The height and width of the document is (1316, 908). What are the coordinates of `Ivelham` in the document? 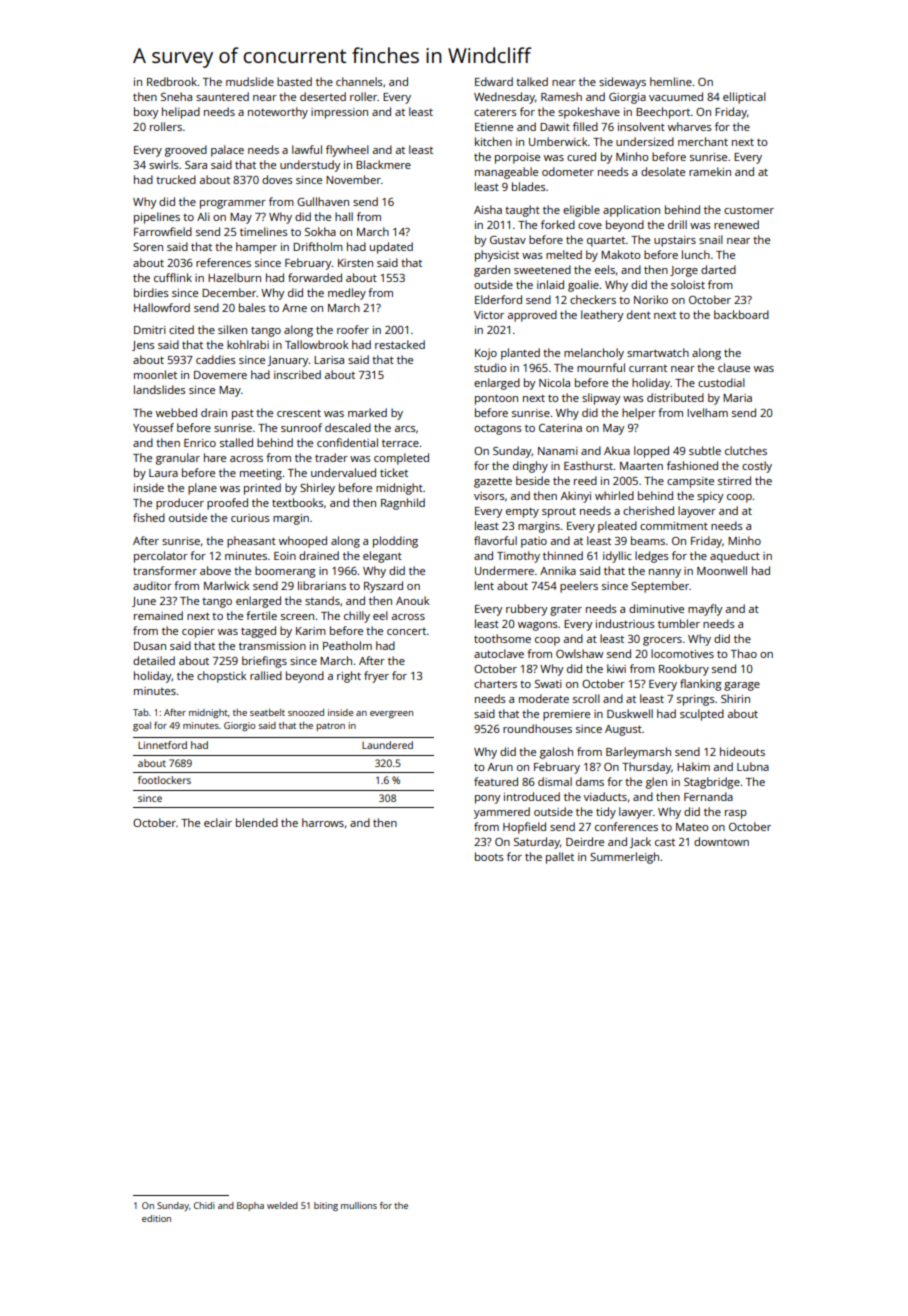 It's located at (707, 412).
